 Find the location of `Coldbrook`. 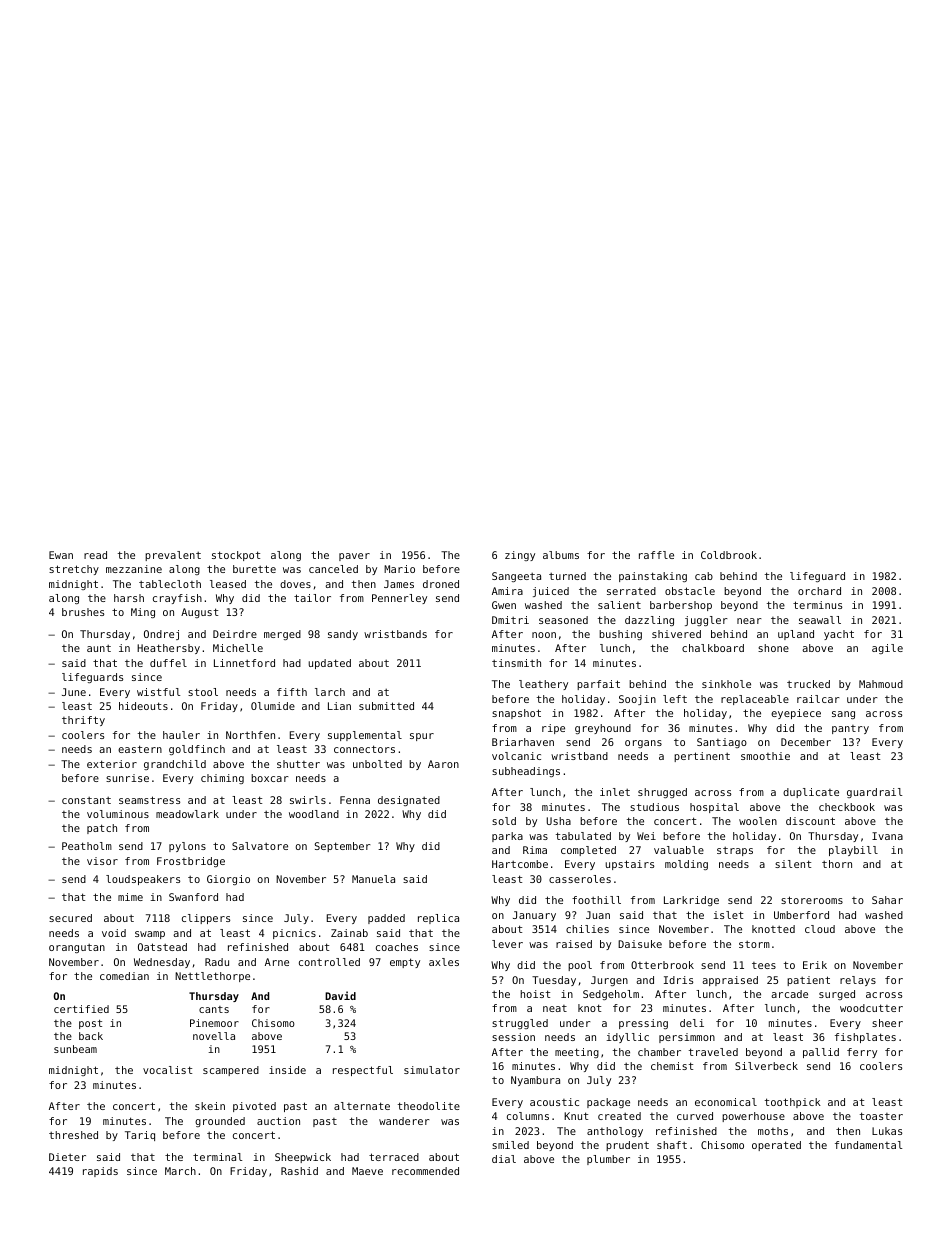

Coldbrook is located at coordinates (729, 555).
